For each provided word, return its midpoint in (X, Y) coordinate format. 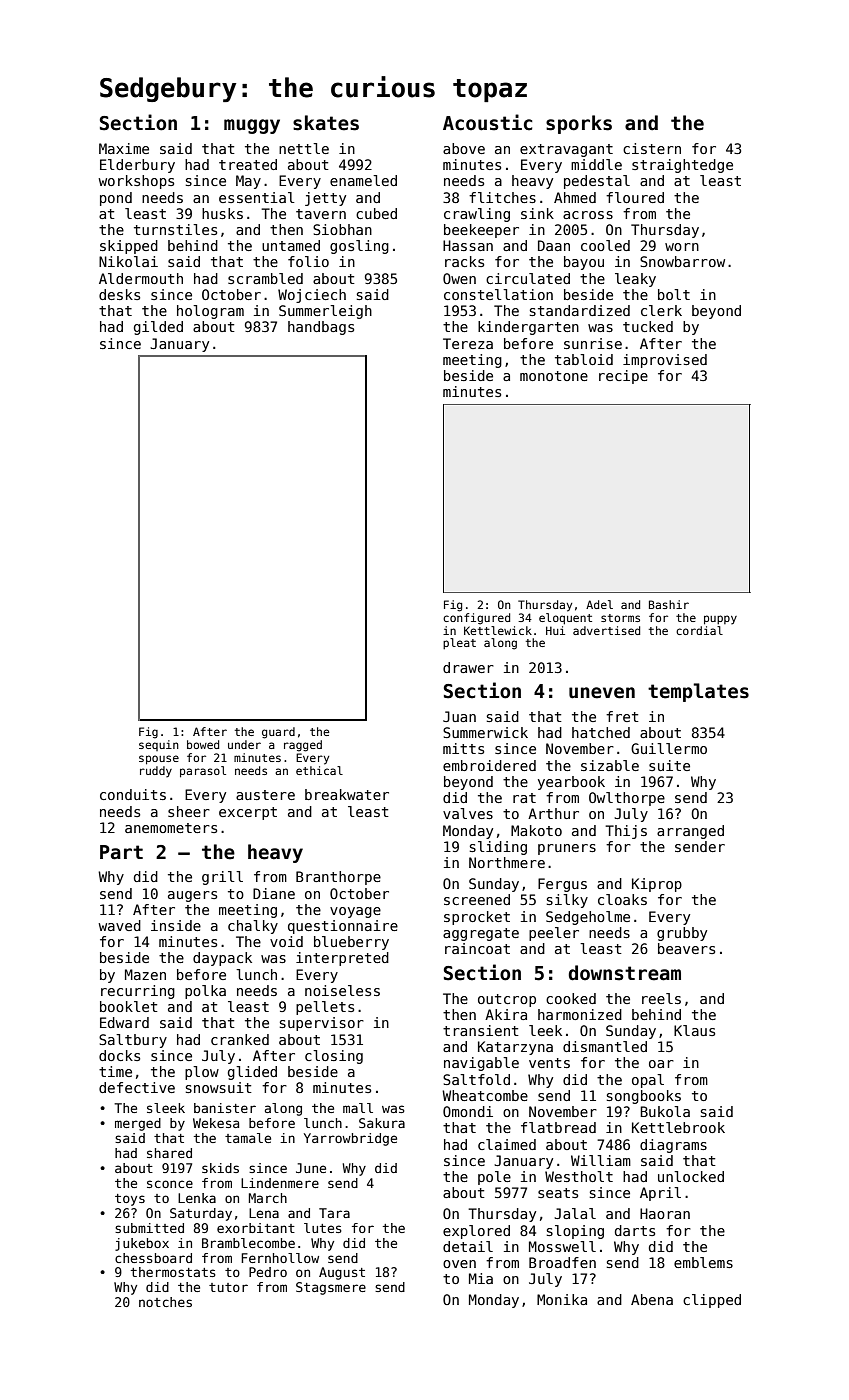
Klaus (694, 1030)
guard (278, 733)
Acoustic (487, 122)
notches (165, 1302)
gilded (158, 328)
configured (476, 619)
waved (119, 925)
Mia (481, 1278)
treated (248, 164)
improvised (665, 361)
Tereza (468, 343)
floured (635, 197)
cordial (699, 630)
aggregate (481, 934)
